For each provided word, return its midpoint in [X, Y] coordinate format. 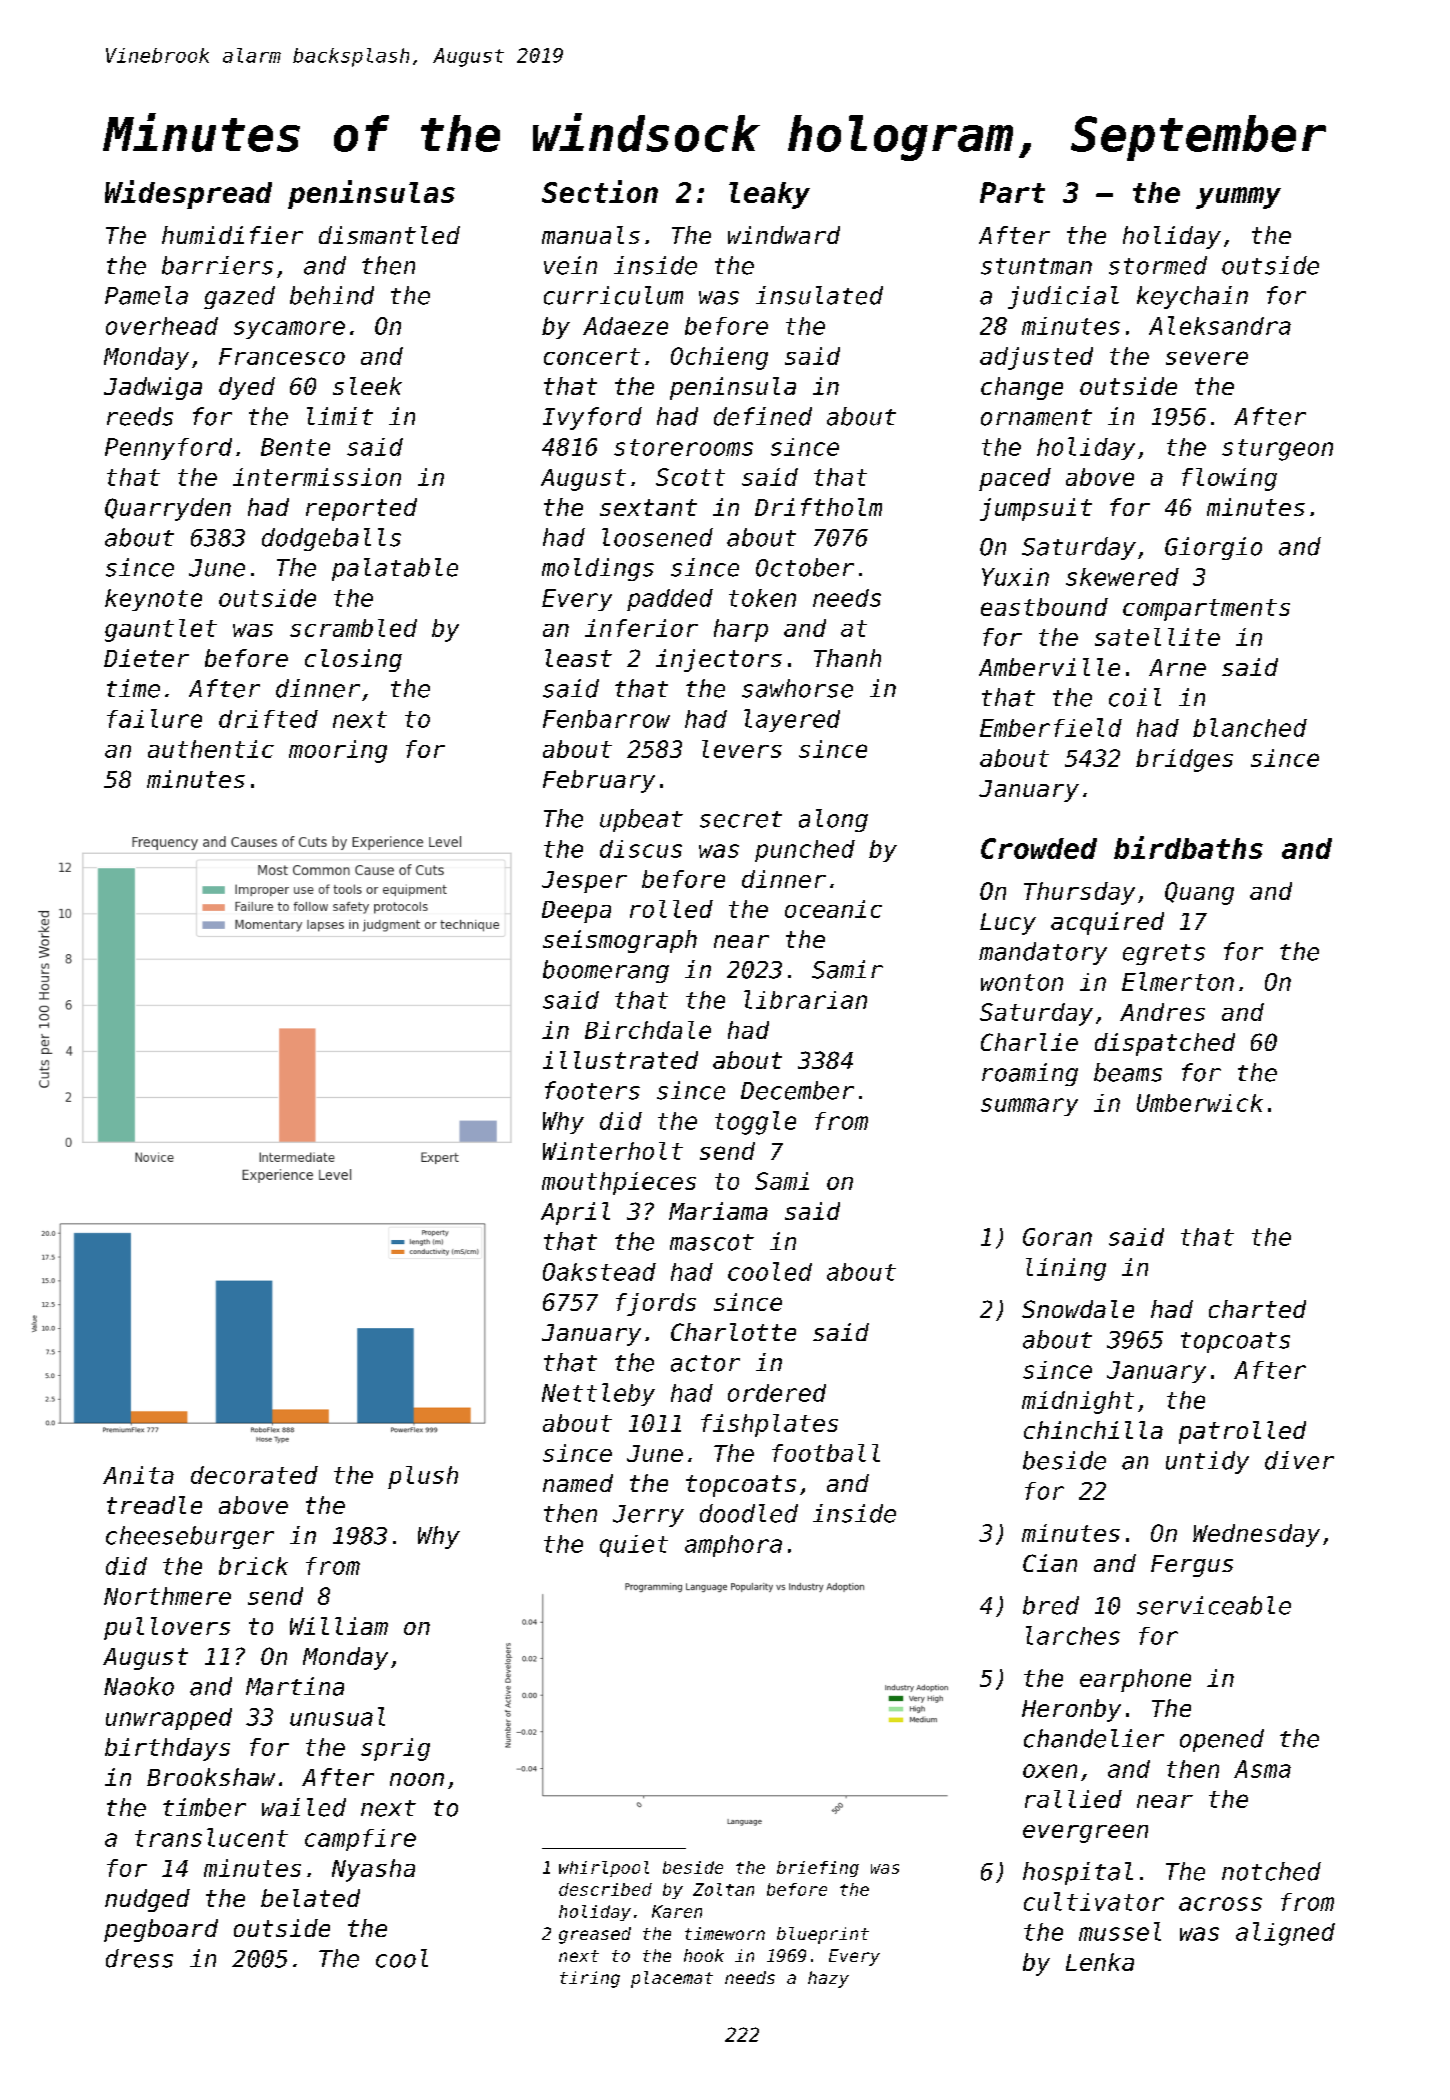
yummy [1238, 198]
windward [784, 235]
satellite [1157, 637]
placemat [672, 1979]
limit [340, 416]
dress [139, 1958]
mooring [338, 751]
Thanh [847, 658]
